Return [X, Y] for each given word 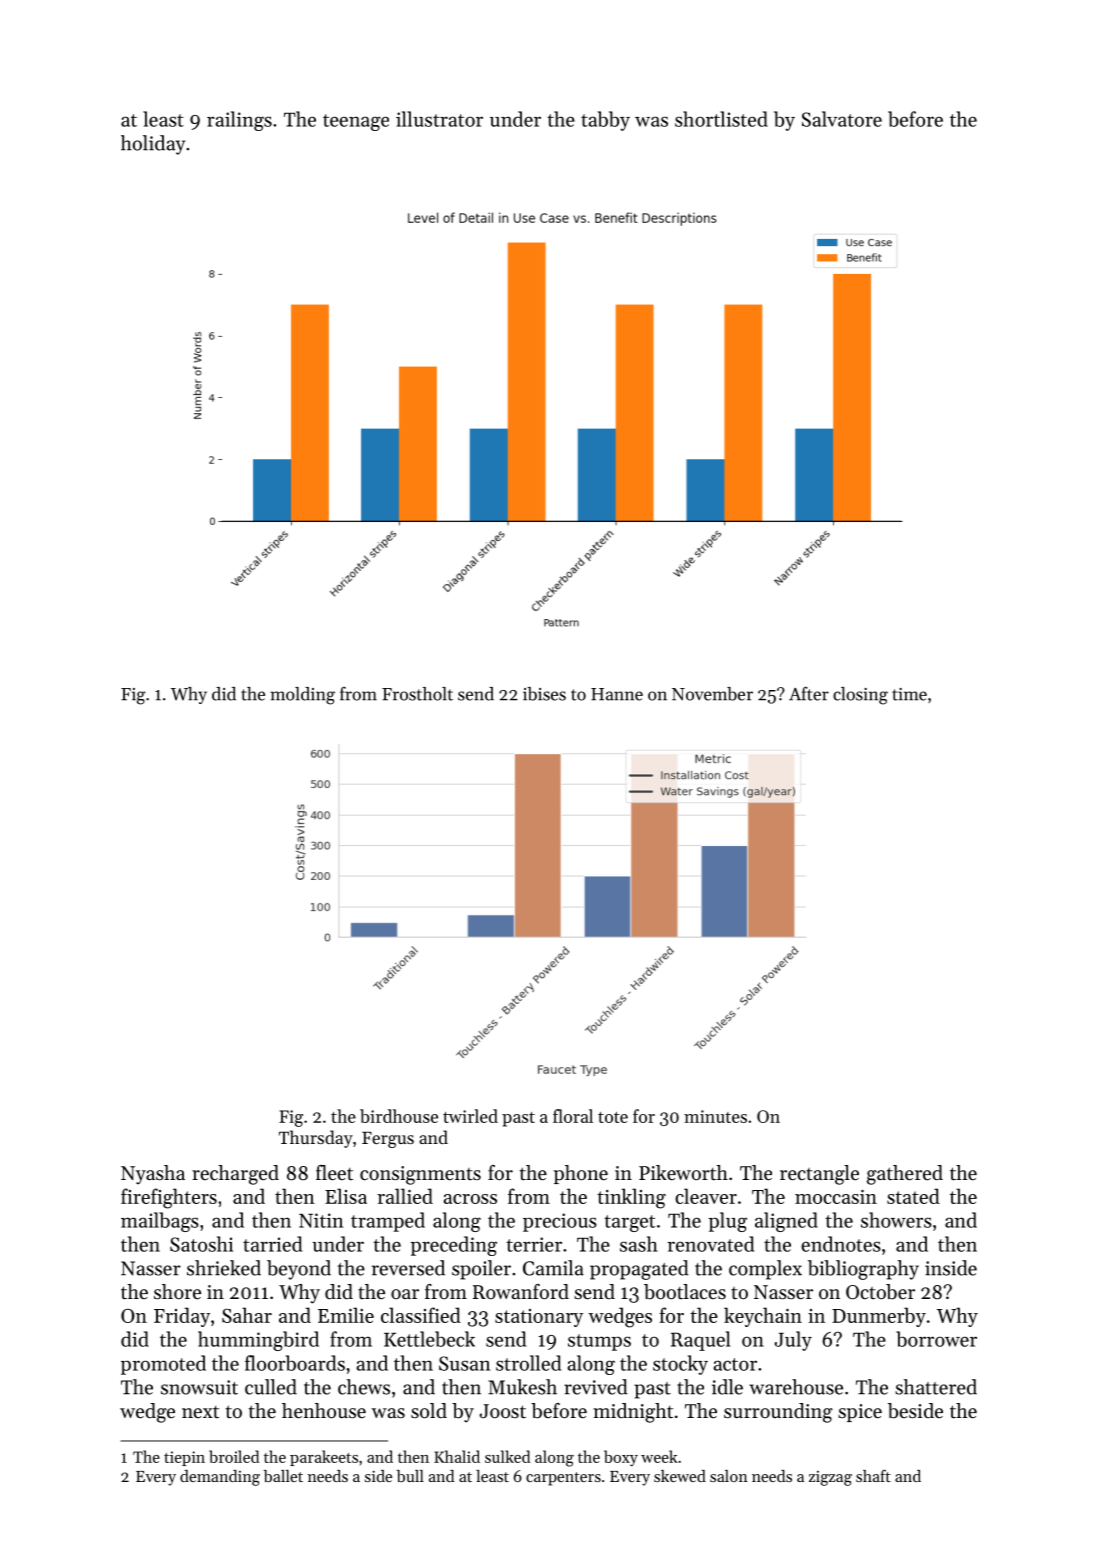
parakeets [324, 1458]
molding [302, 696]
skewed [680, 1476]
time [909, 694]
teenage [356, 122]
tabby [605, 121]
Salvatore [842, 119]
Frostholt [417, 694]
